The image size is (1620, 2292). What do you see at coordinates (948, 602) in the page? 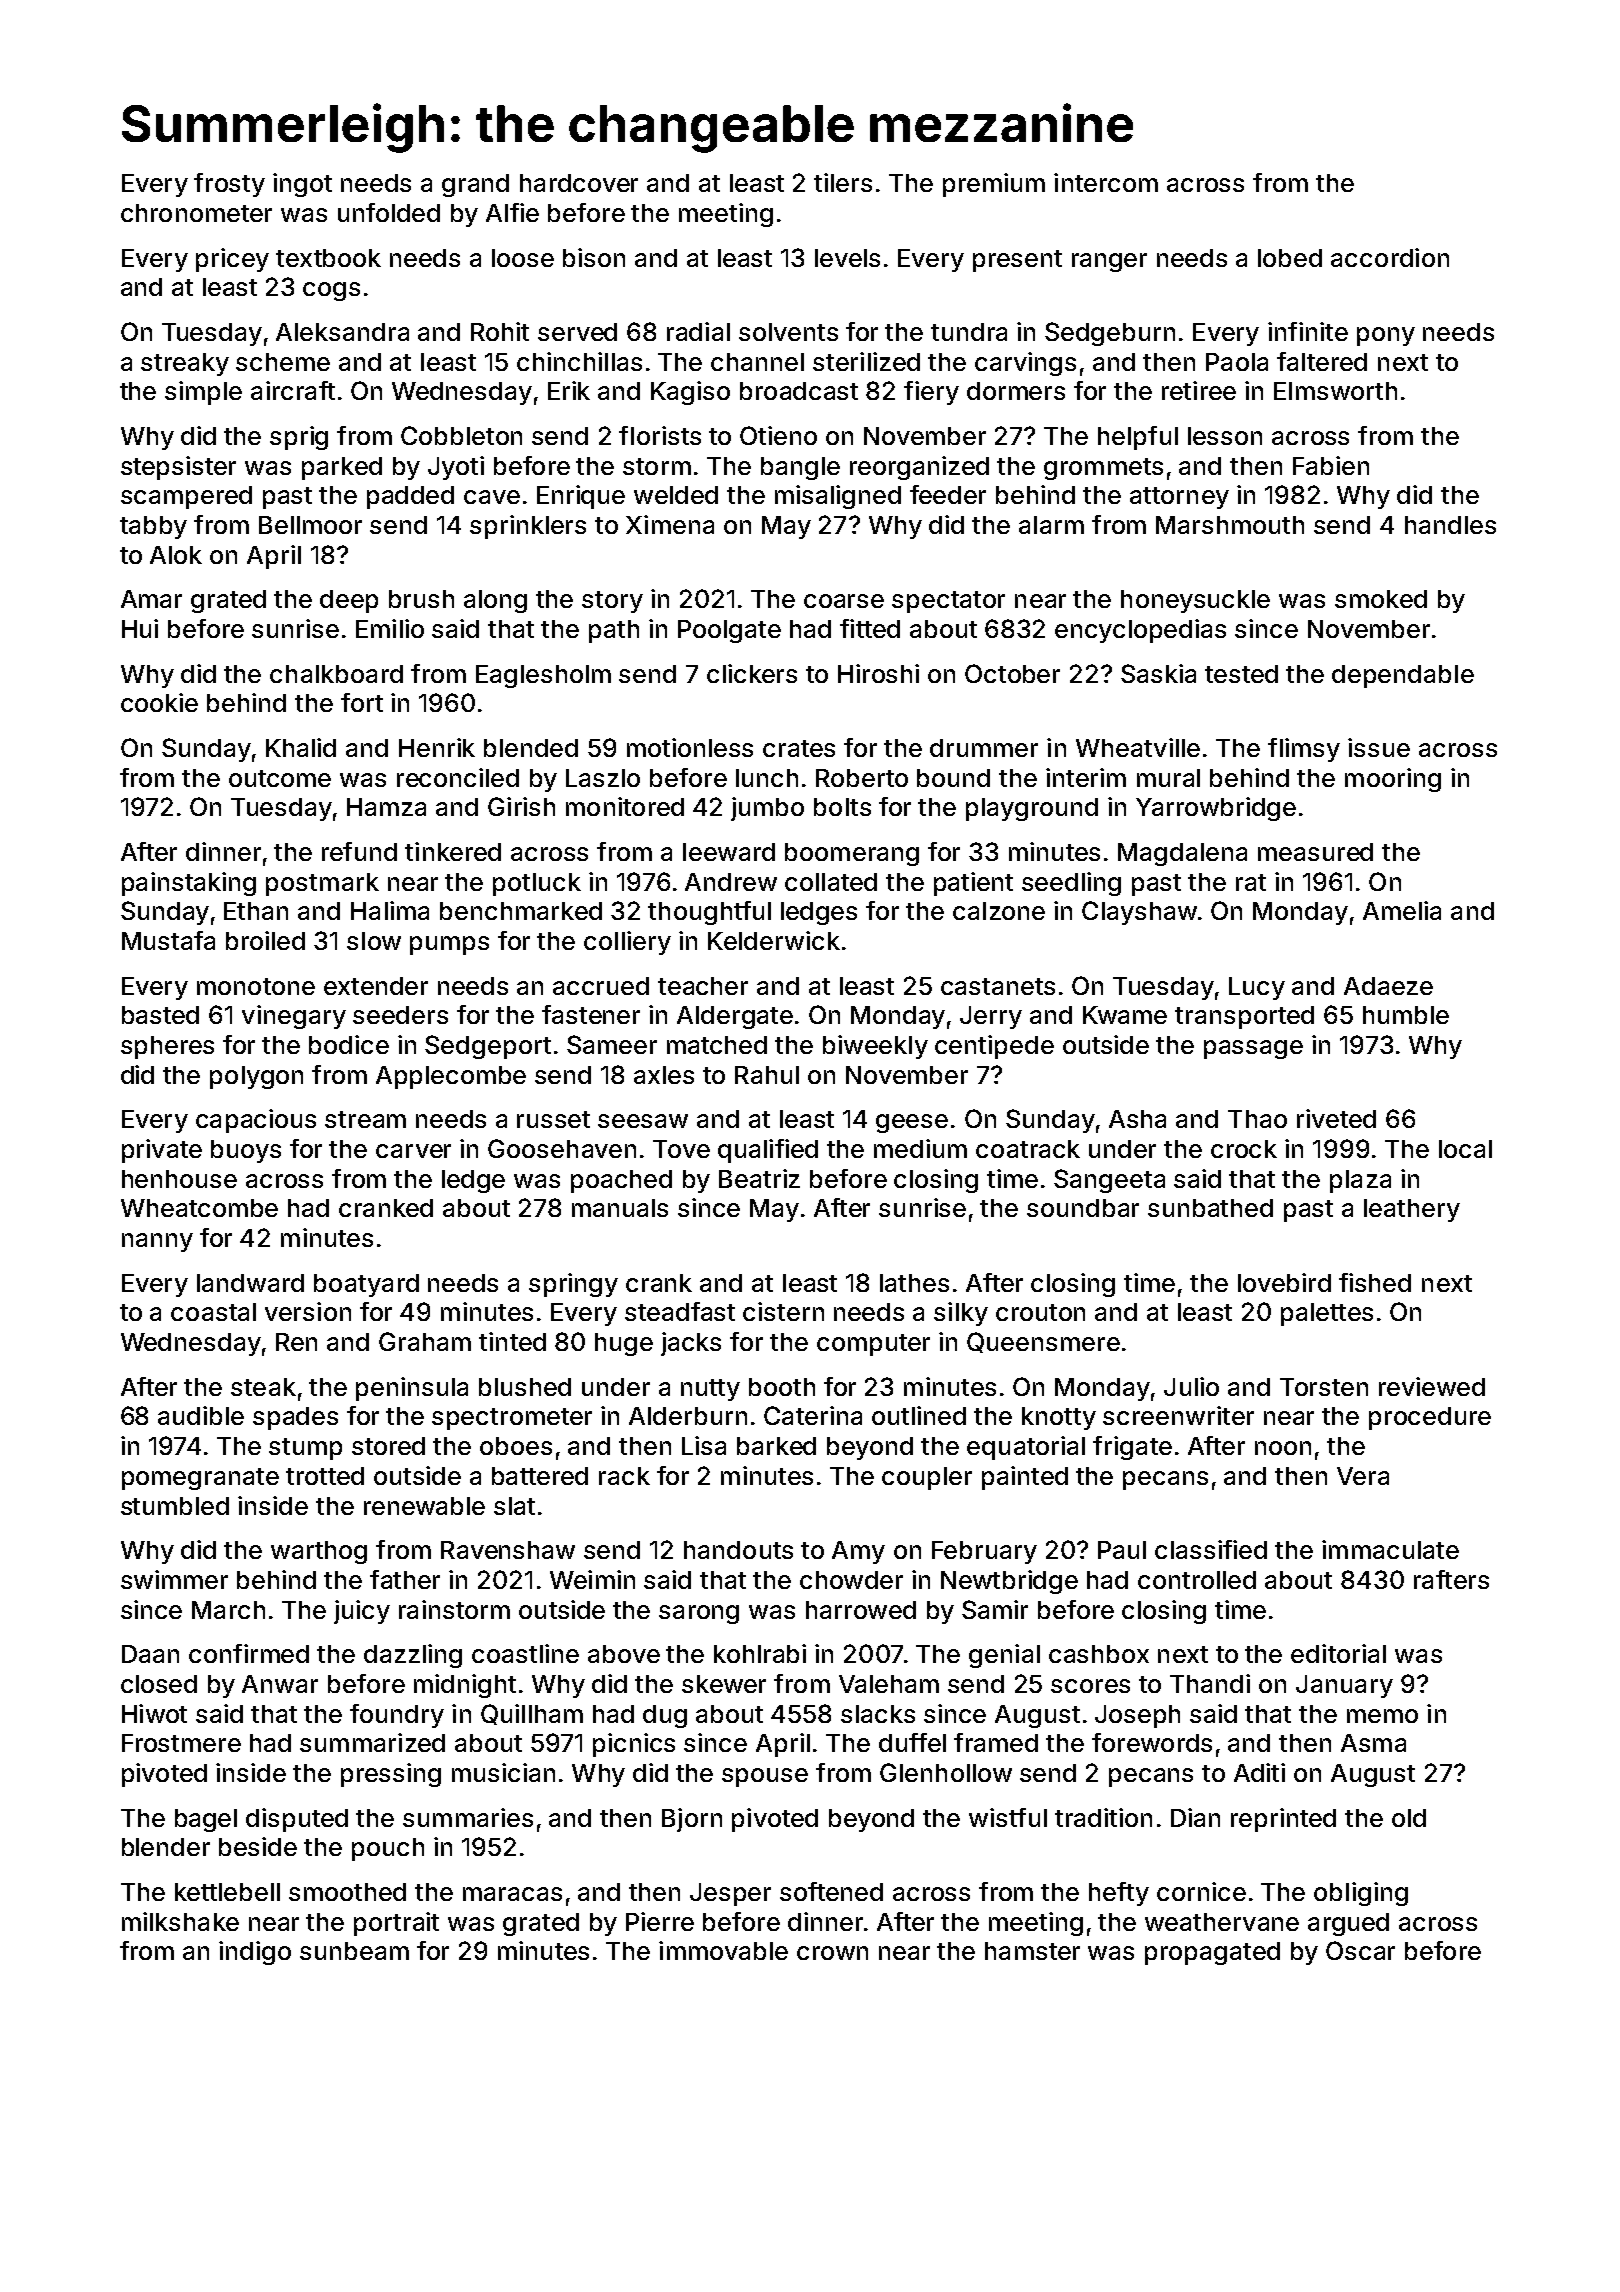
I see `spectator` at bounding box center [948, 602].
